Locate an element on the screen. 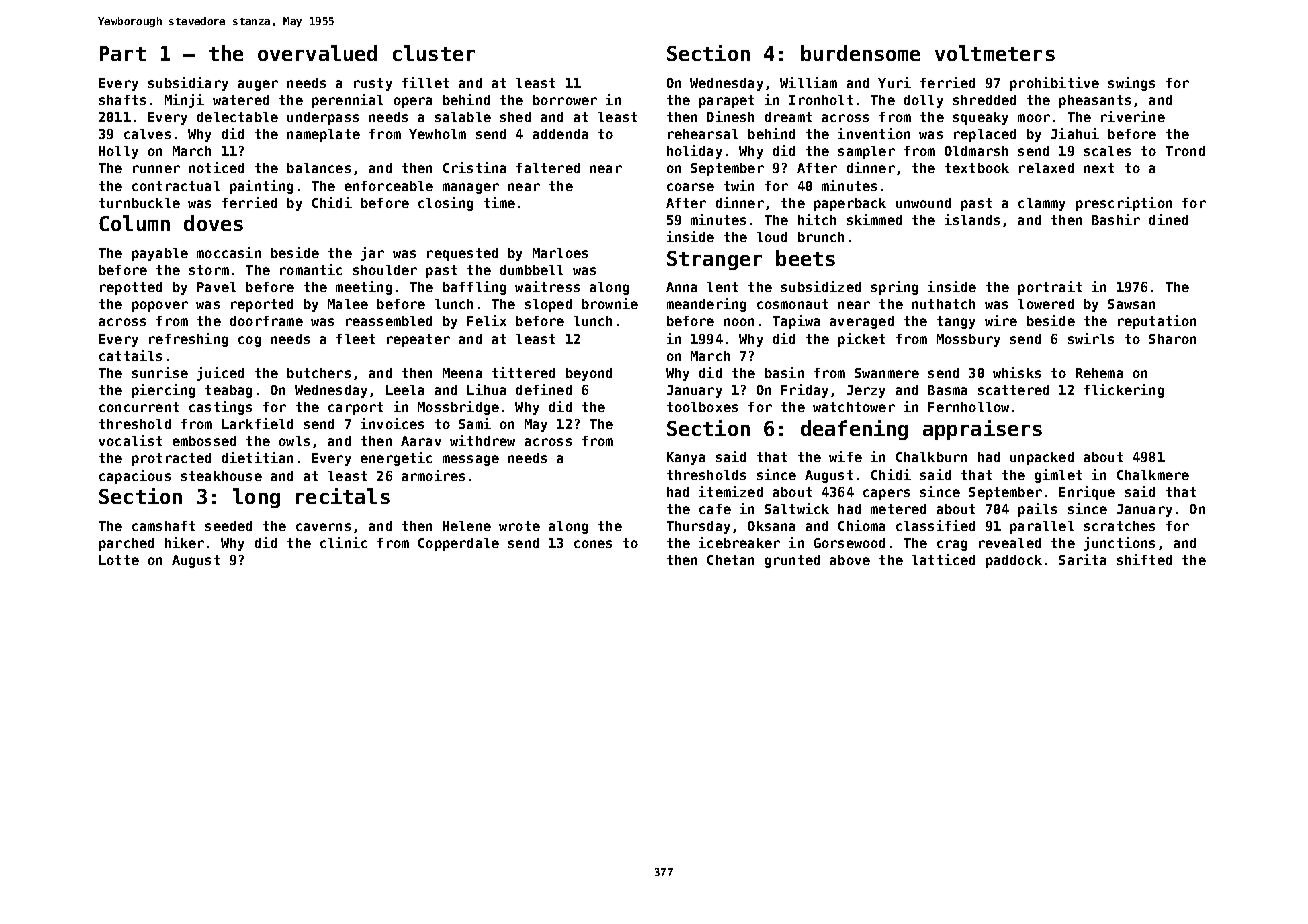 The width and height of the screenshot is (1308, 924). nameplate is located at coordinates (323, 135).
